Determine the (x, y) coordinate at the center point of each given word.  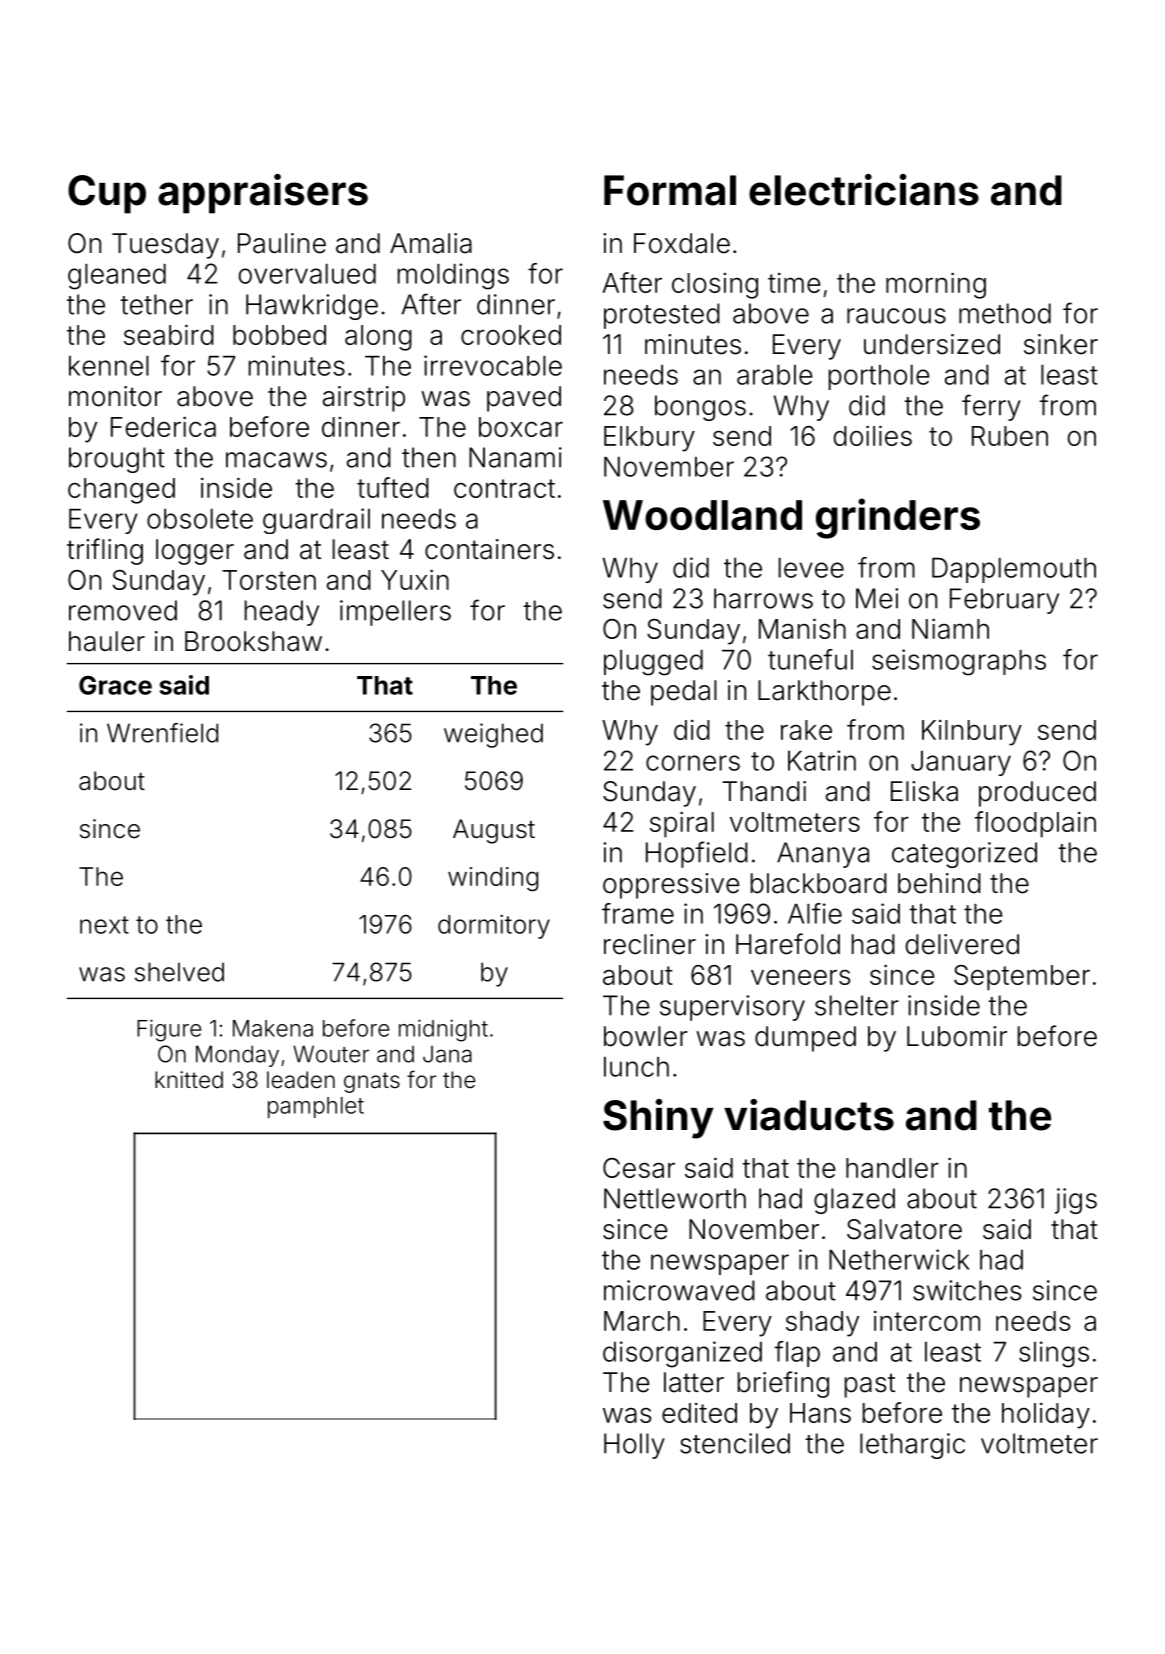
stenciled (735, 1443)
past (870, 1385)
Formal (670, 190)
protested (662, 316)
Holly (634, 1446)
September (1022, 978)
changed (121, 491)
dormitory (494, 926)
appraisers (263, 194)
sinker (1061, 344)
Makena (273, 1028)
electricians (864, 190)
